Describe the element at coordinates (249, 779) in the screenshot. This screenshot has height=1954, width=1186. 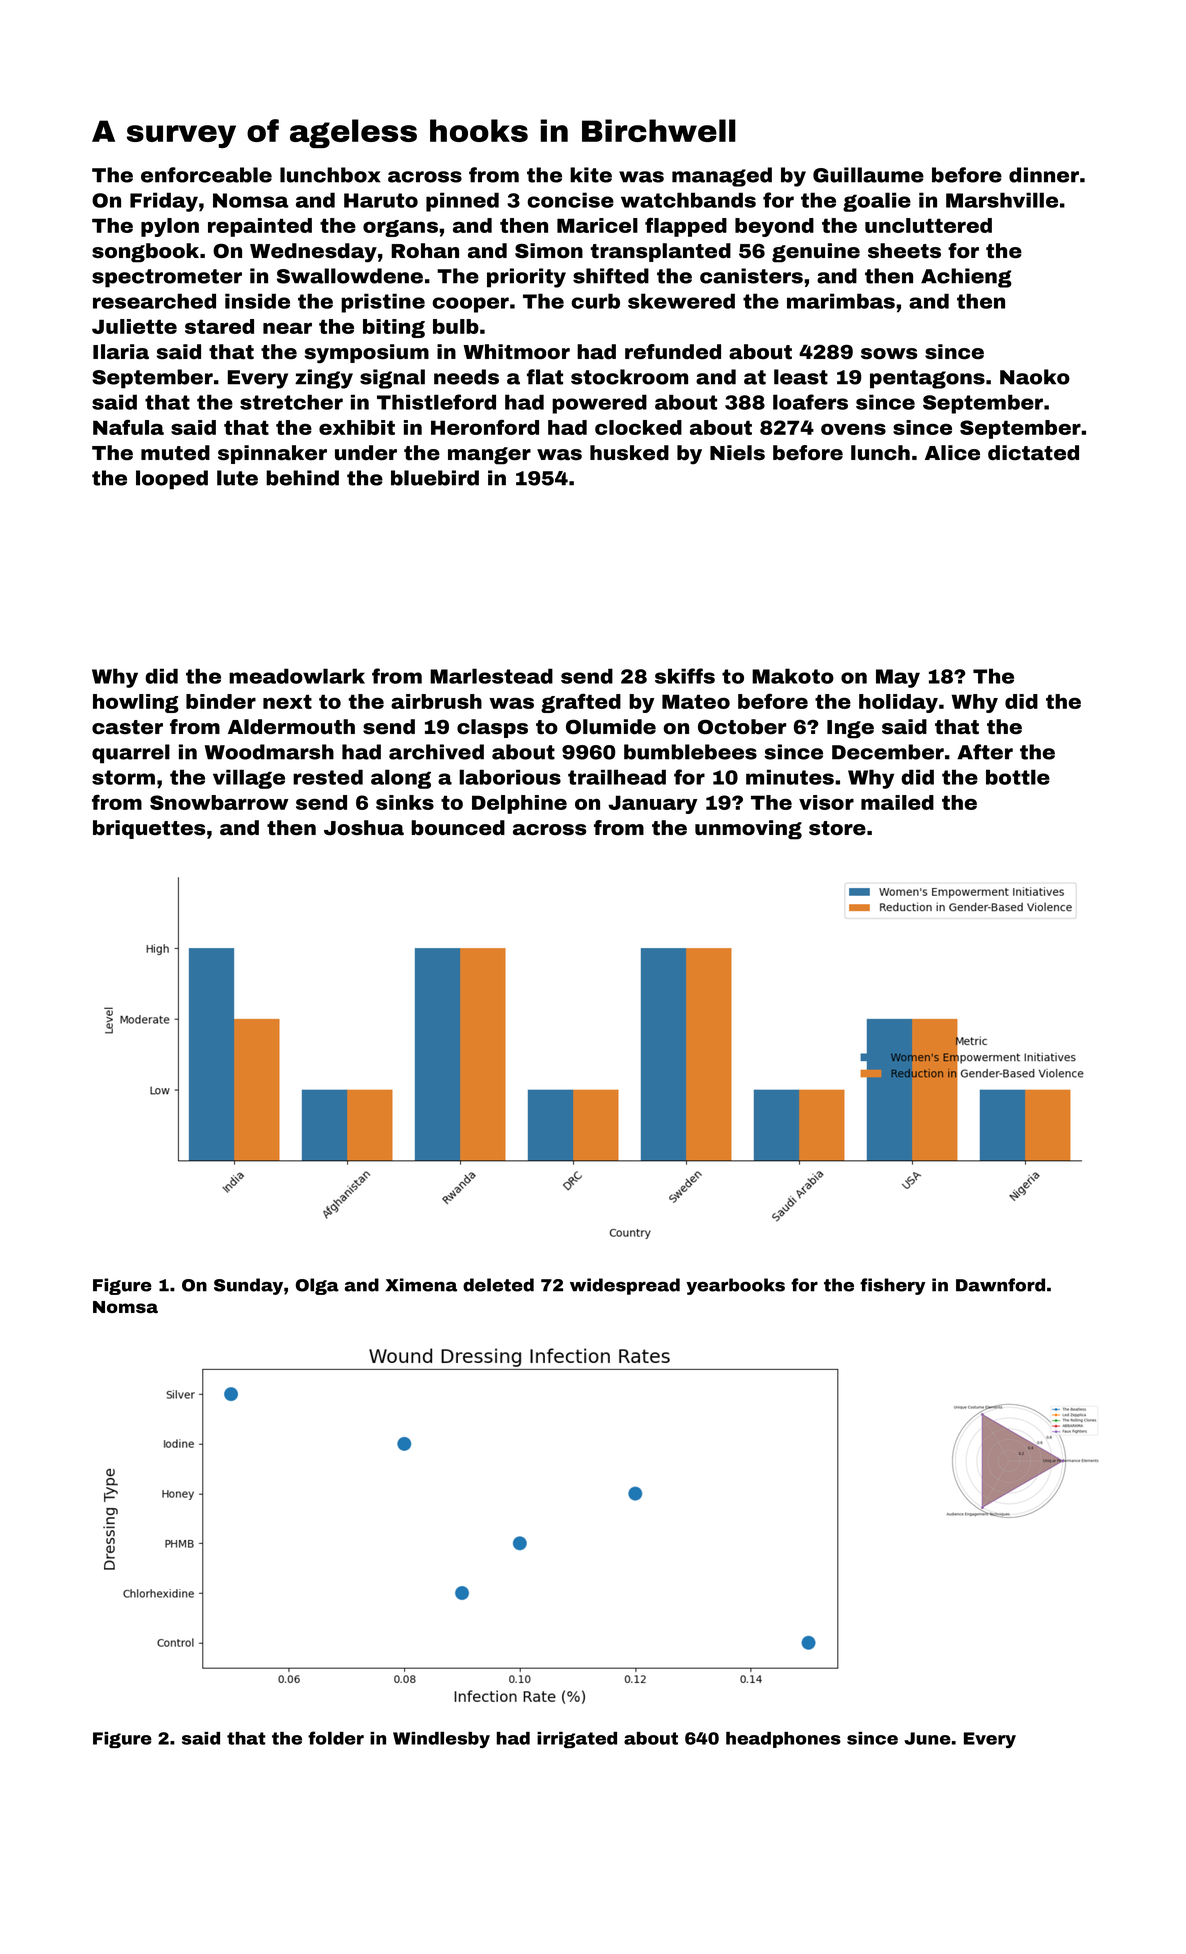
I see `village` at that location.
